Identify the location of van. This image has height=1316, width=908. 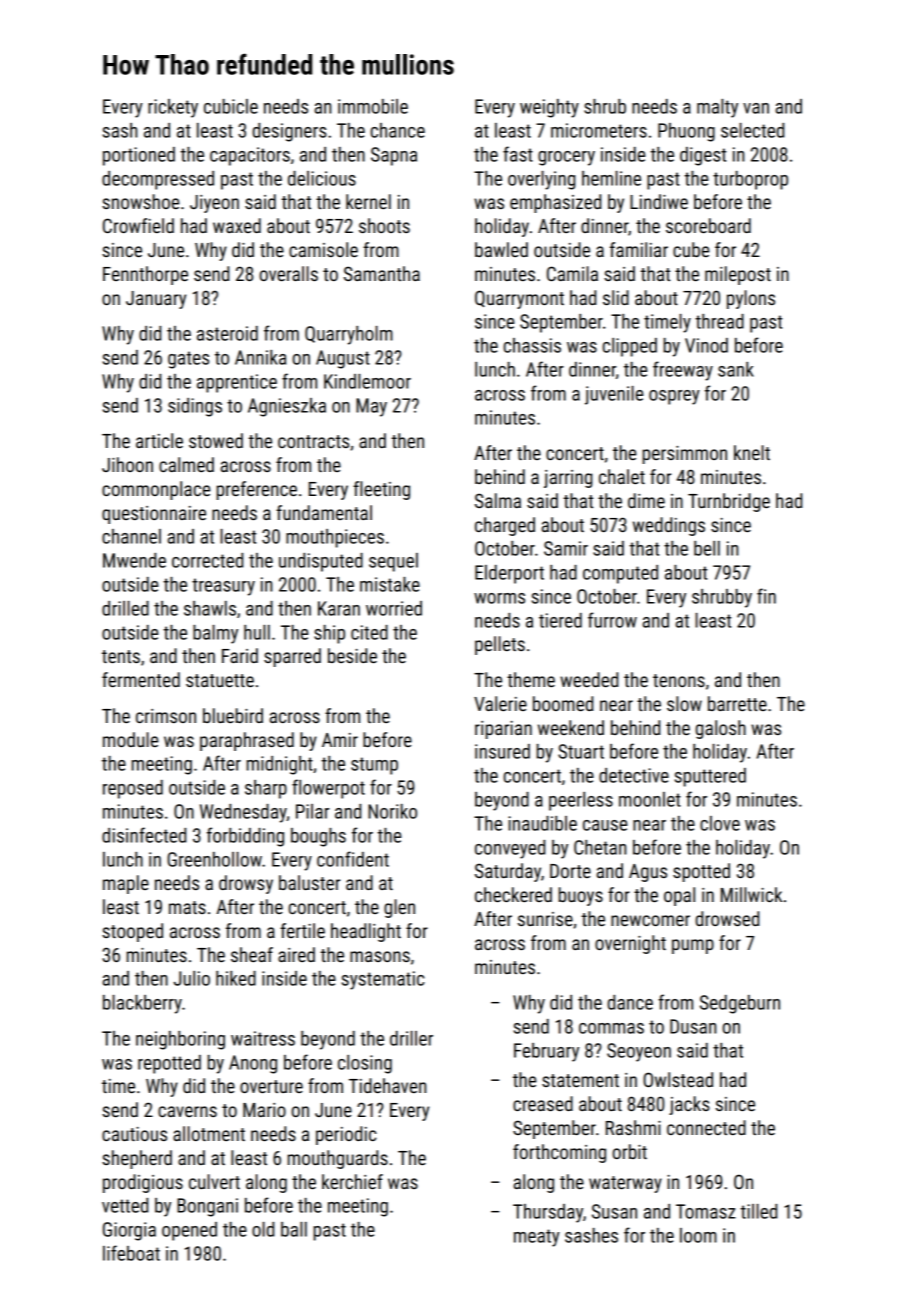
(756, 108).
